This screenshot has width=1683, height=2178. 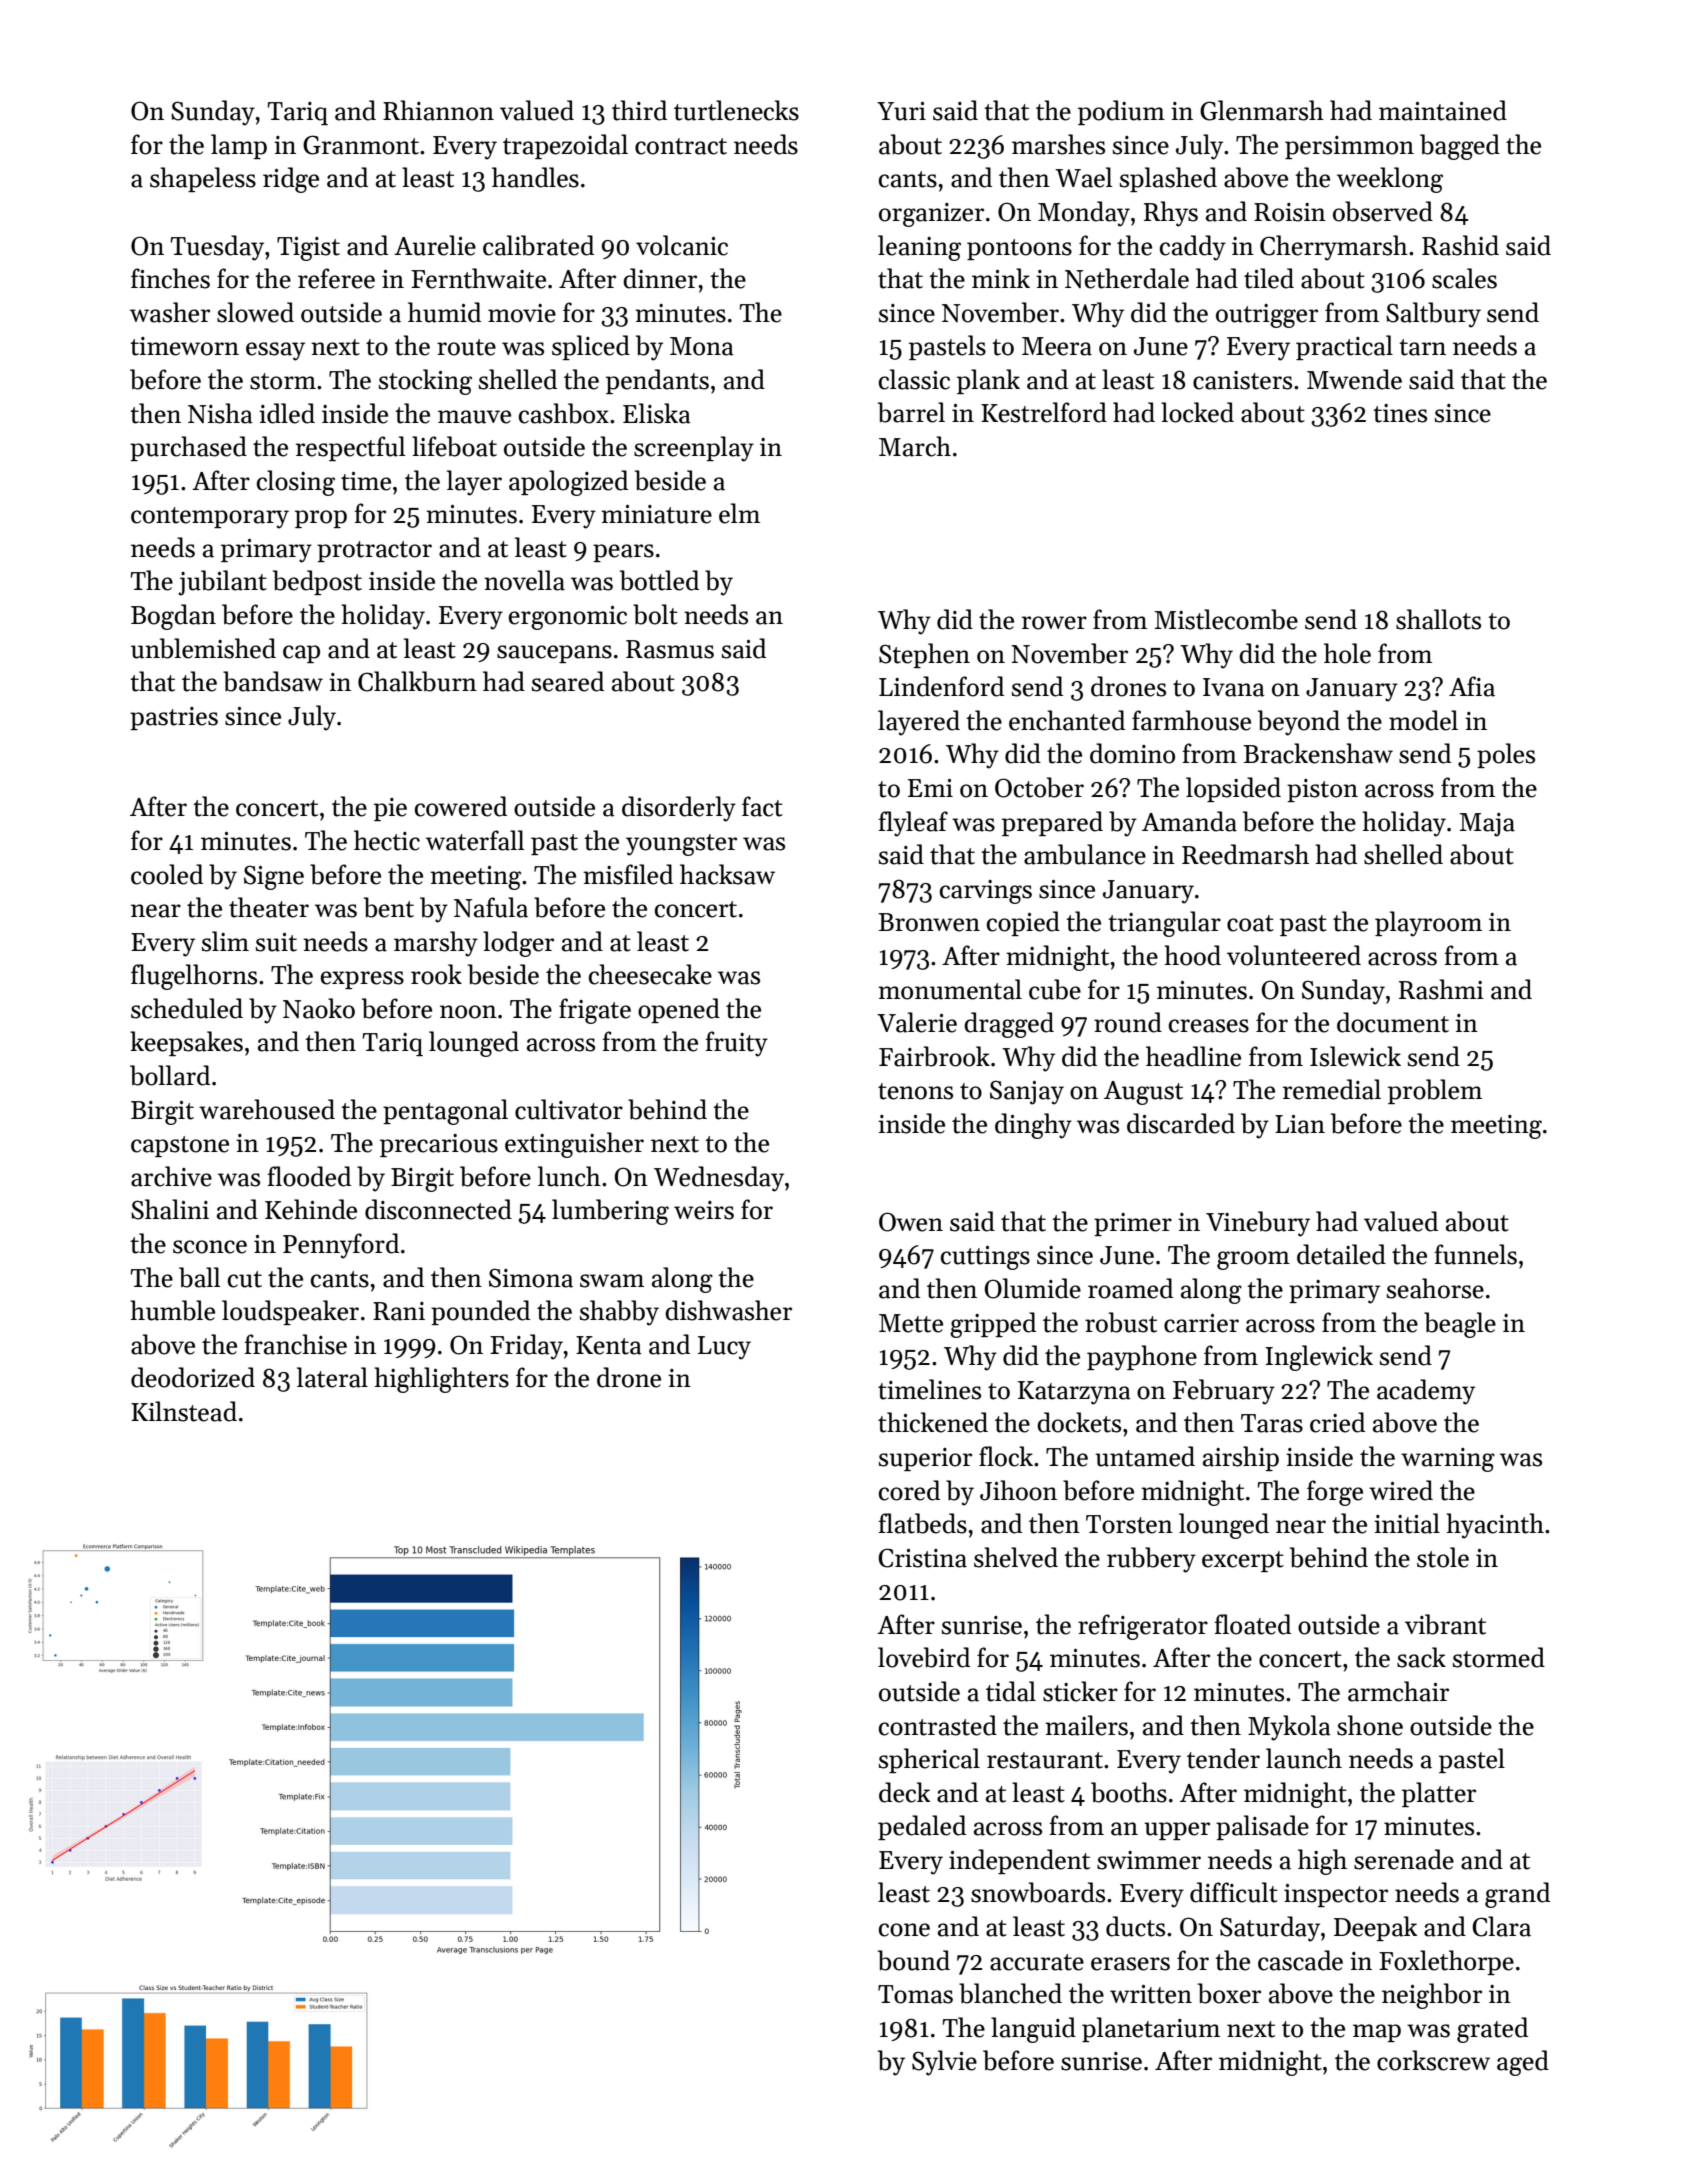 I want to click on Glenmarsh, so click(x=1262, y=110).
